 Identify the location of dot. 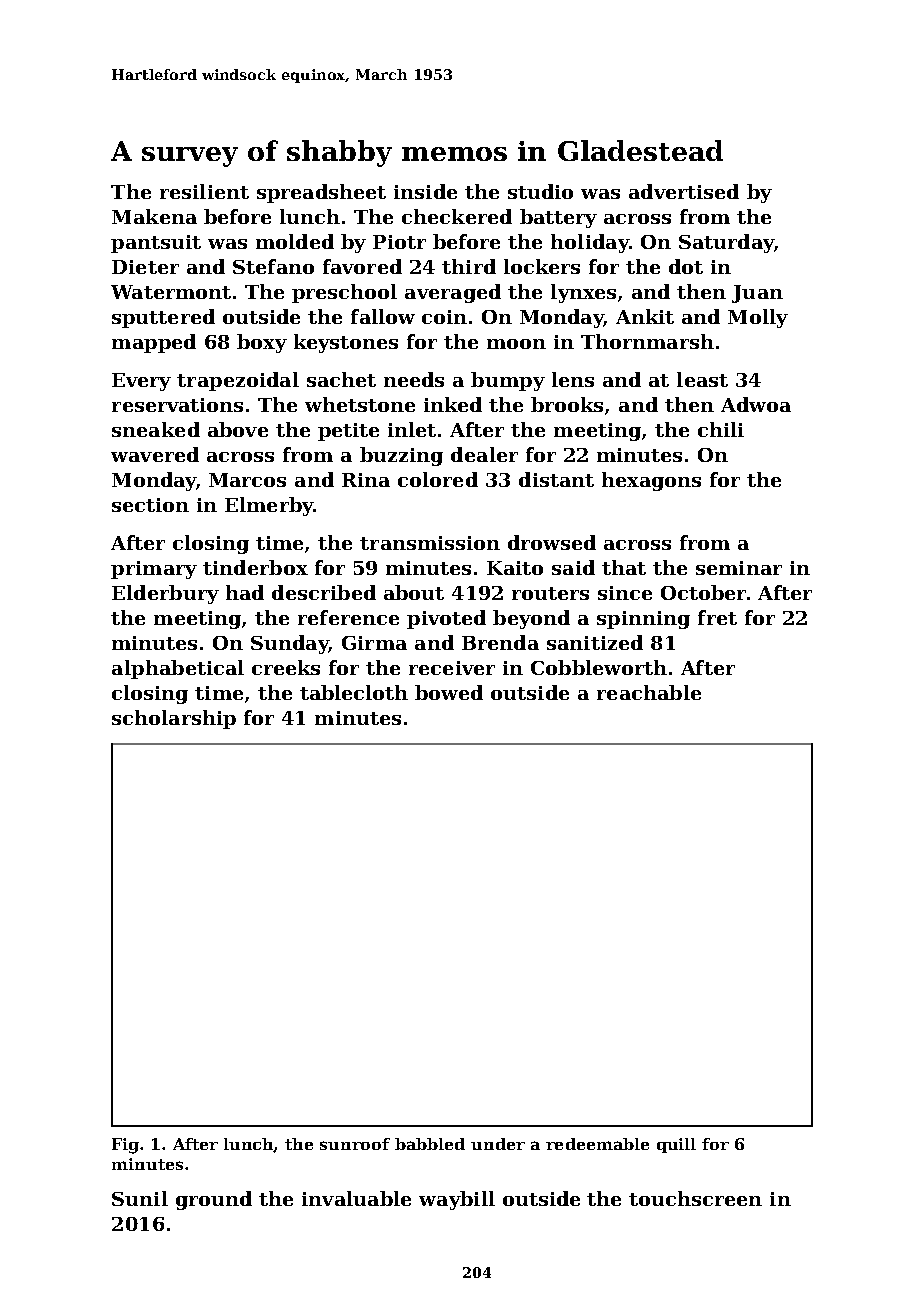
(686, 266).
